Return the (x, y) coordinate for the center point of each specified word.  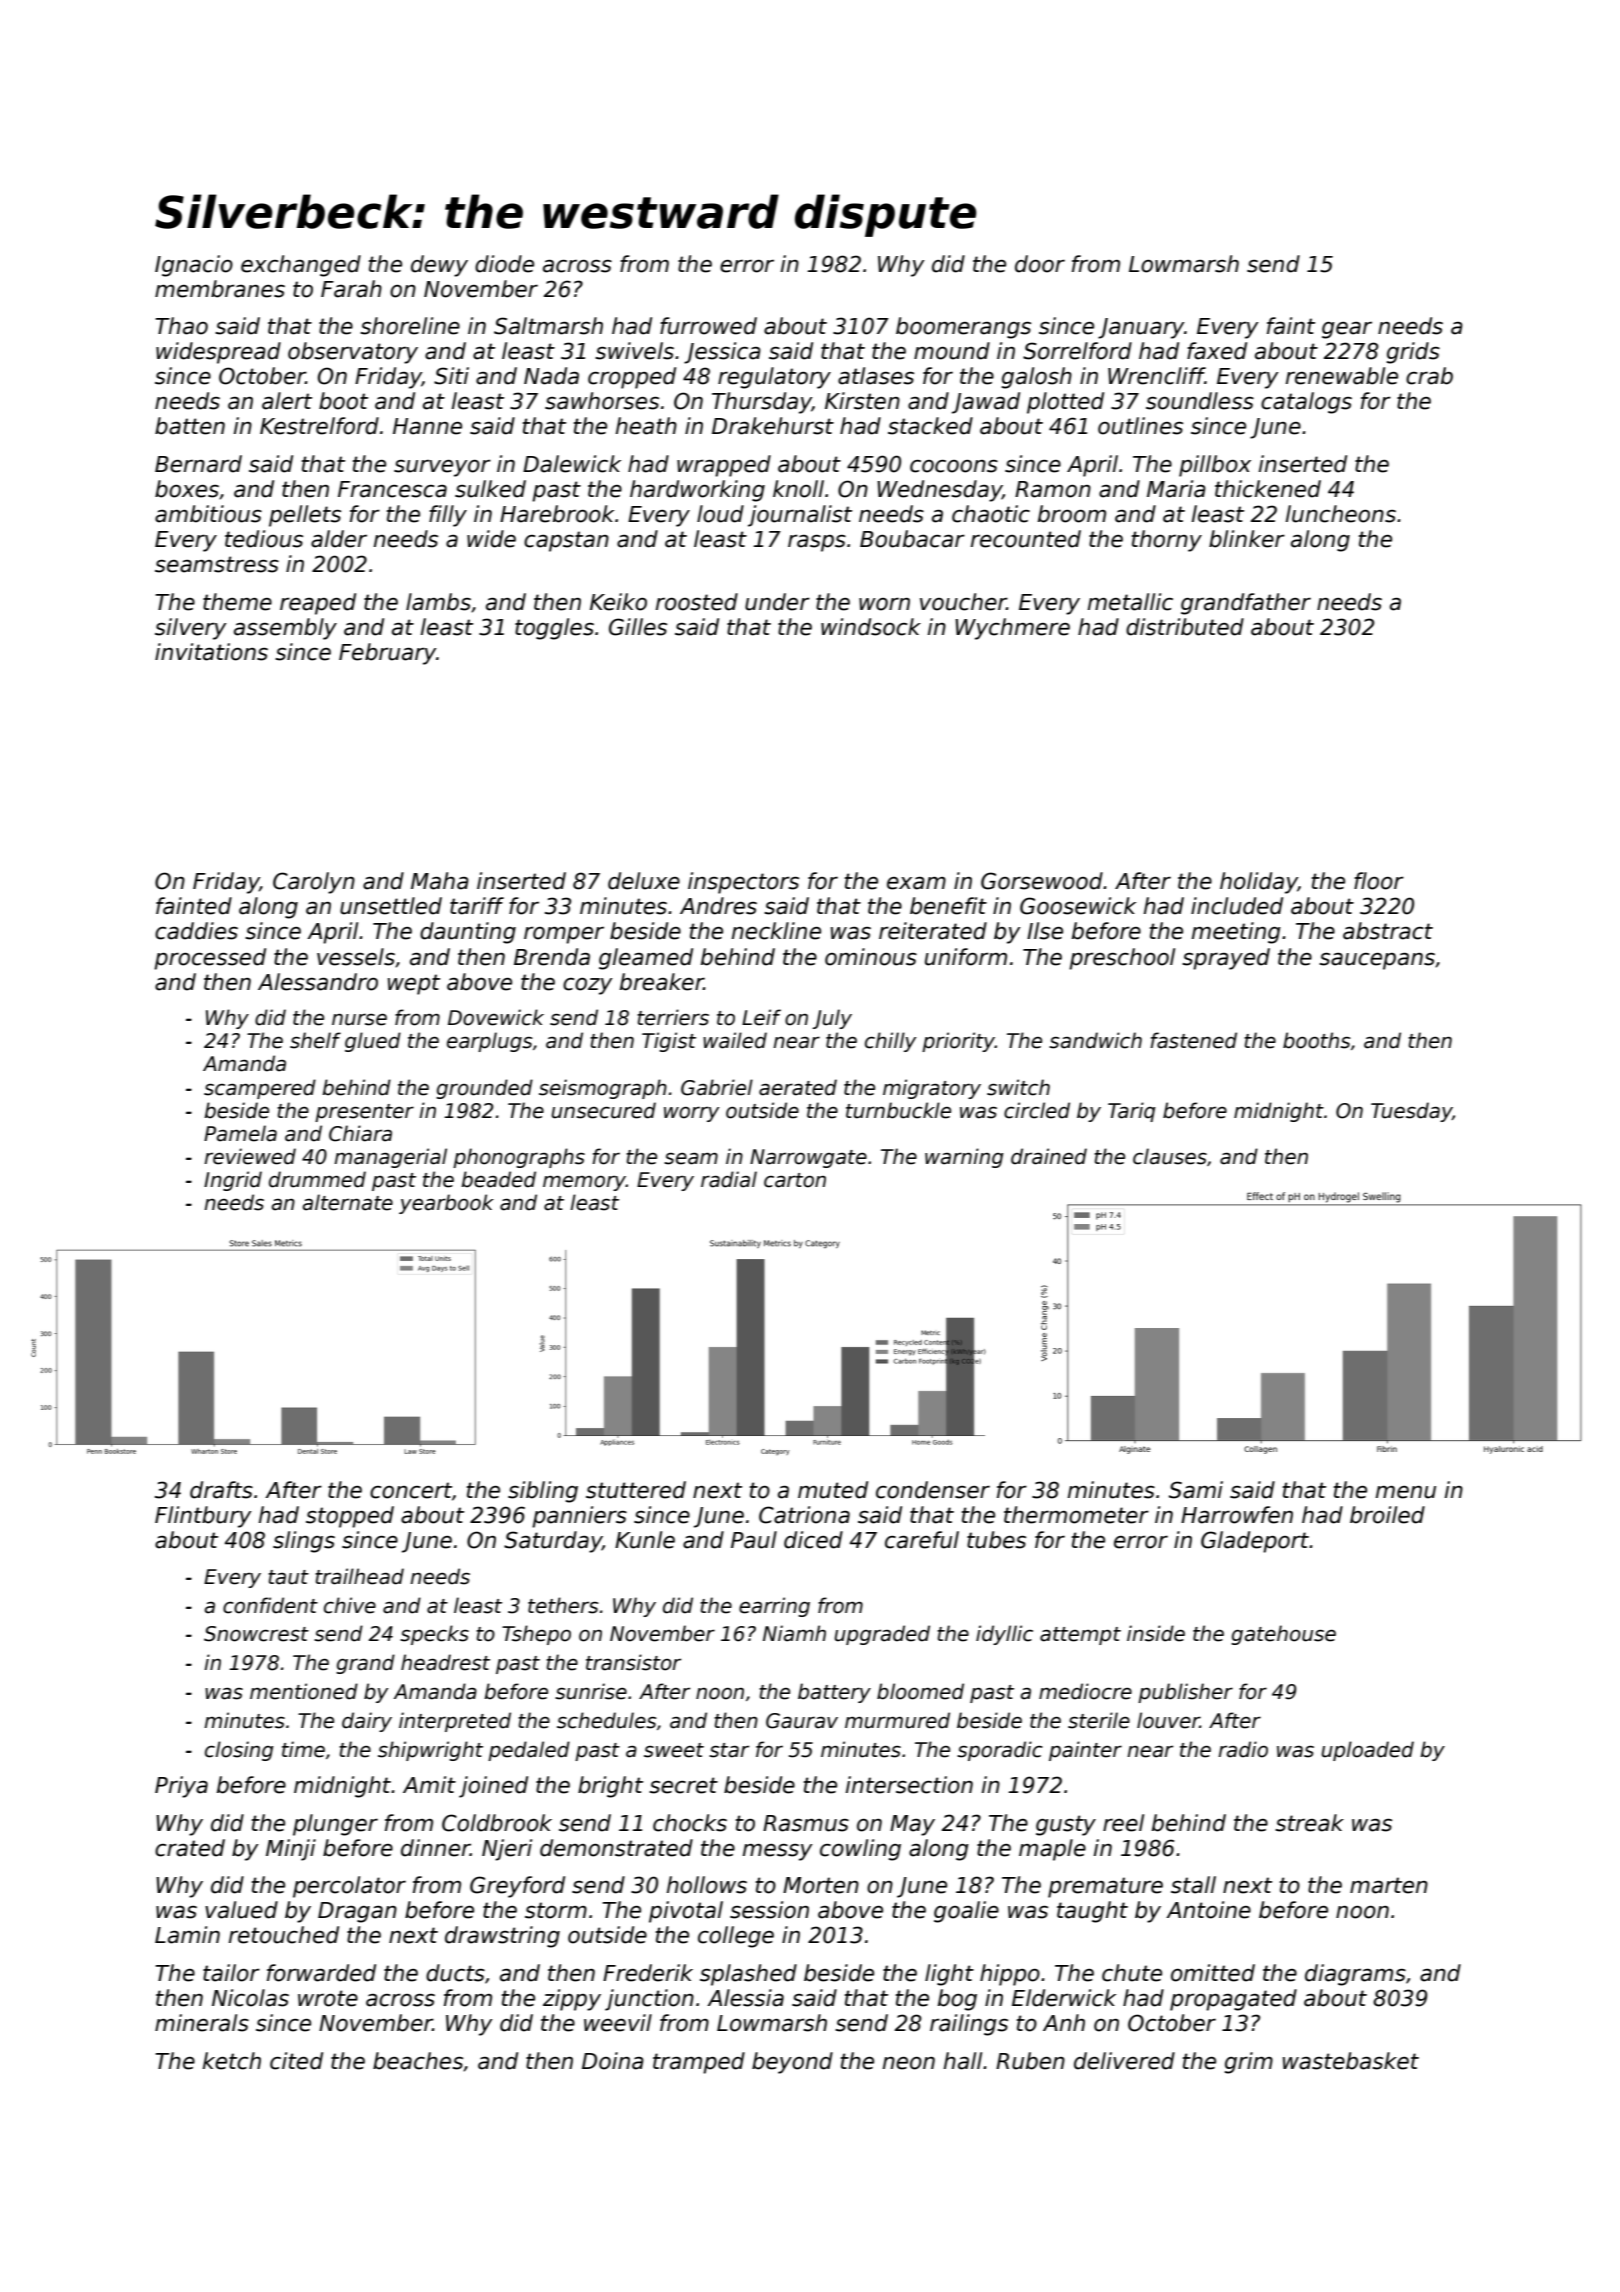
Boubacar (912, 539)
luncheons (1341, 514)
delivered (1124, 2061)
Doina (613, 2061)
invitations (211, 652)
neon (909, 2063)
